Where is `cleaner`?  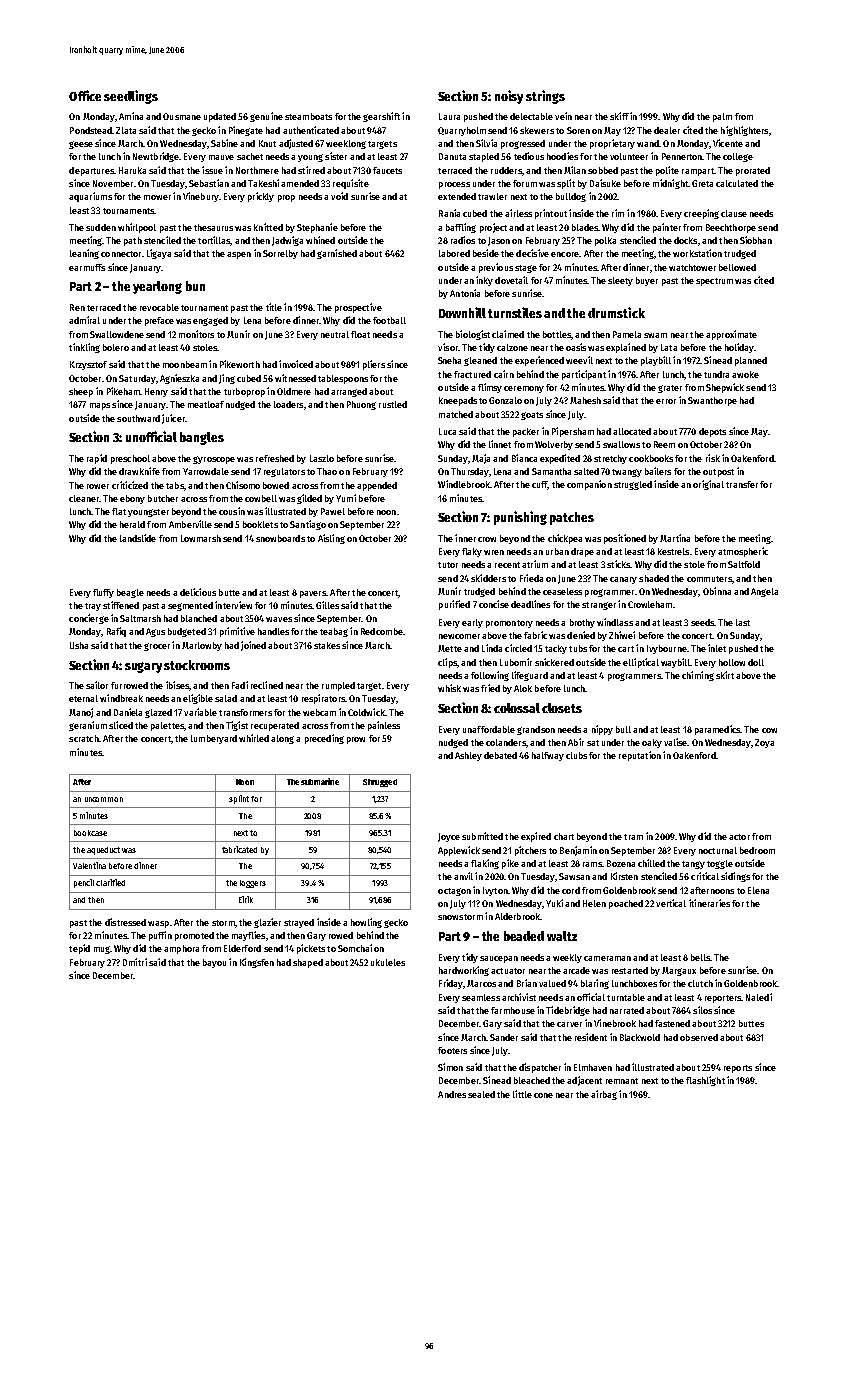 cleaner is located at coordinates (84, 498).
